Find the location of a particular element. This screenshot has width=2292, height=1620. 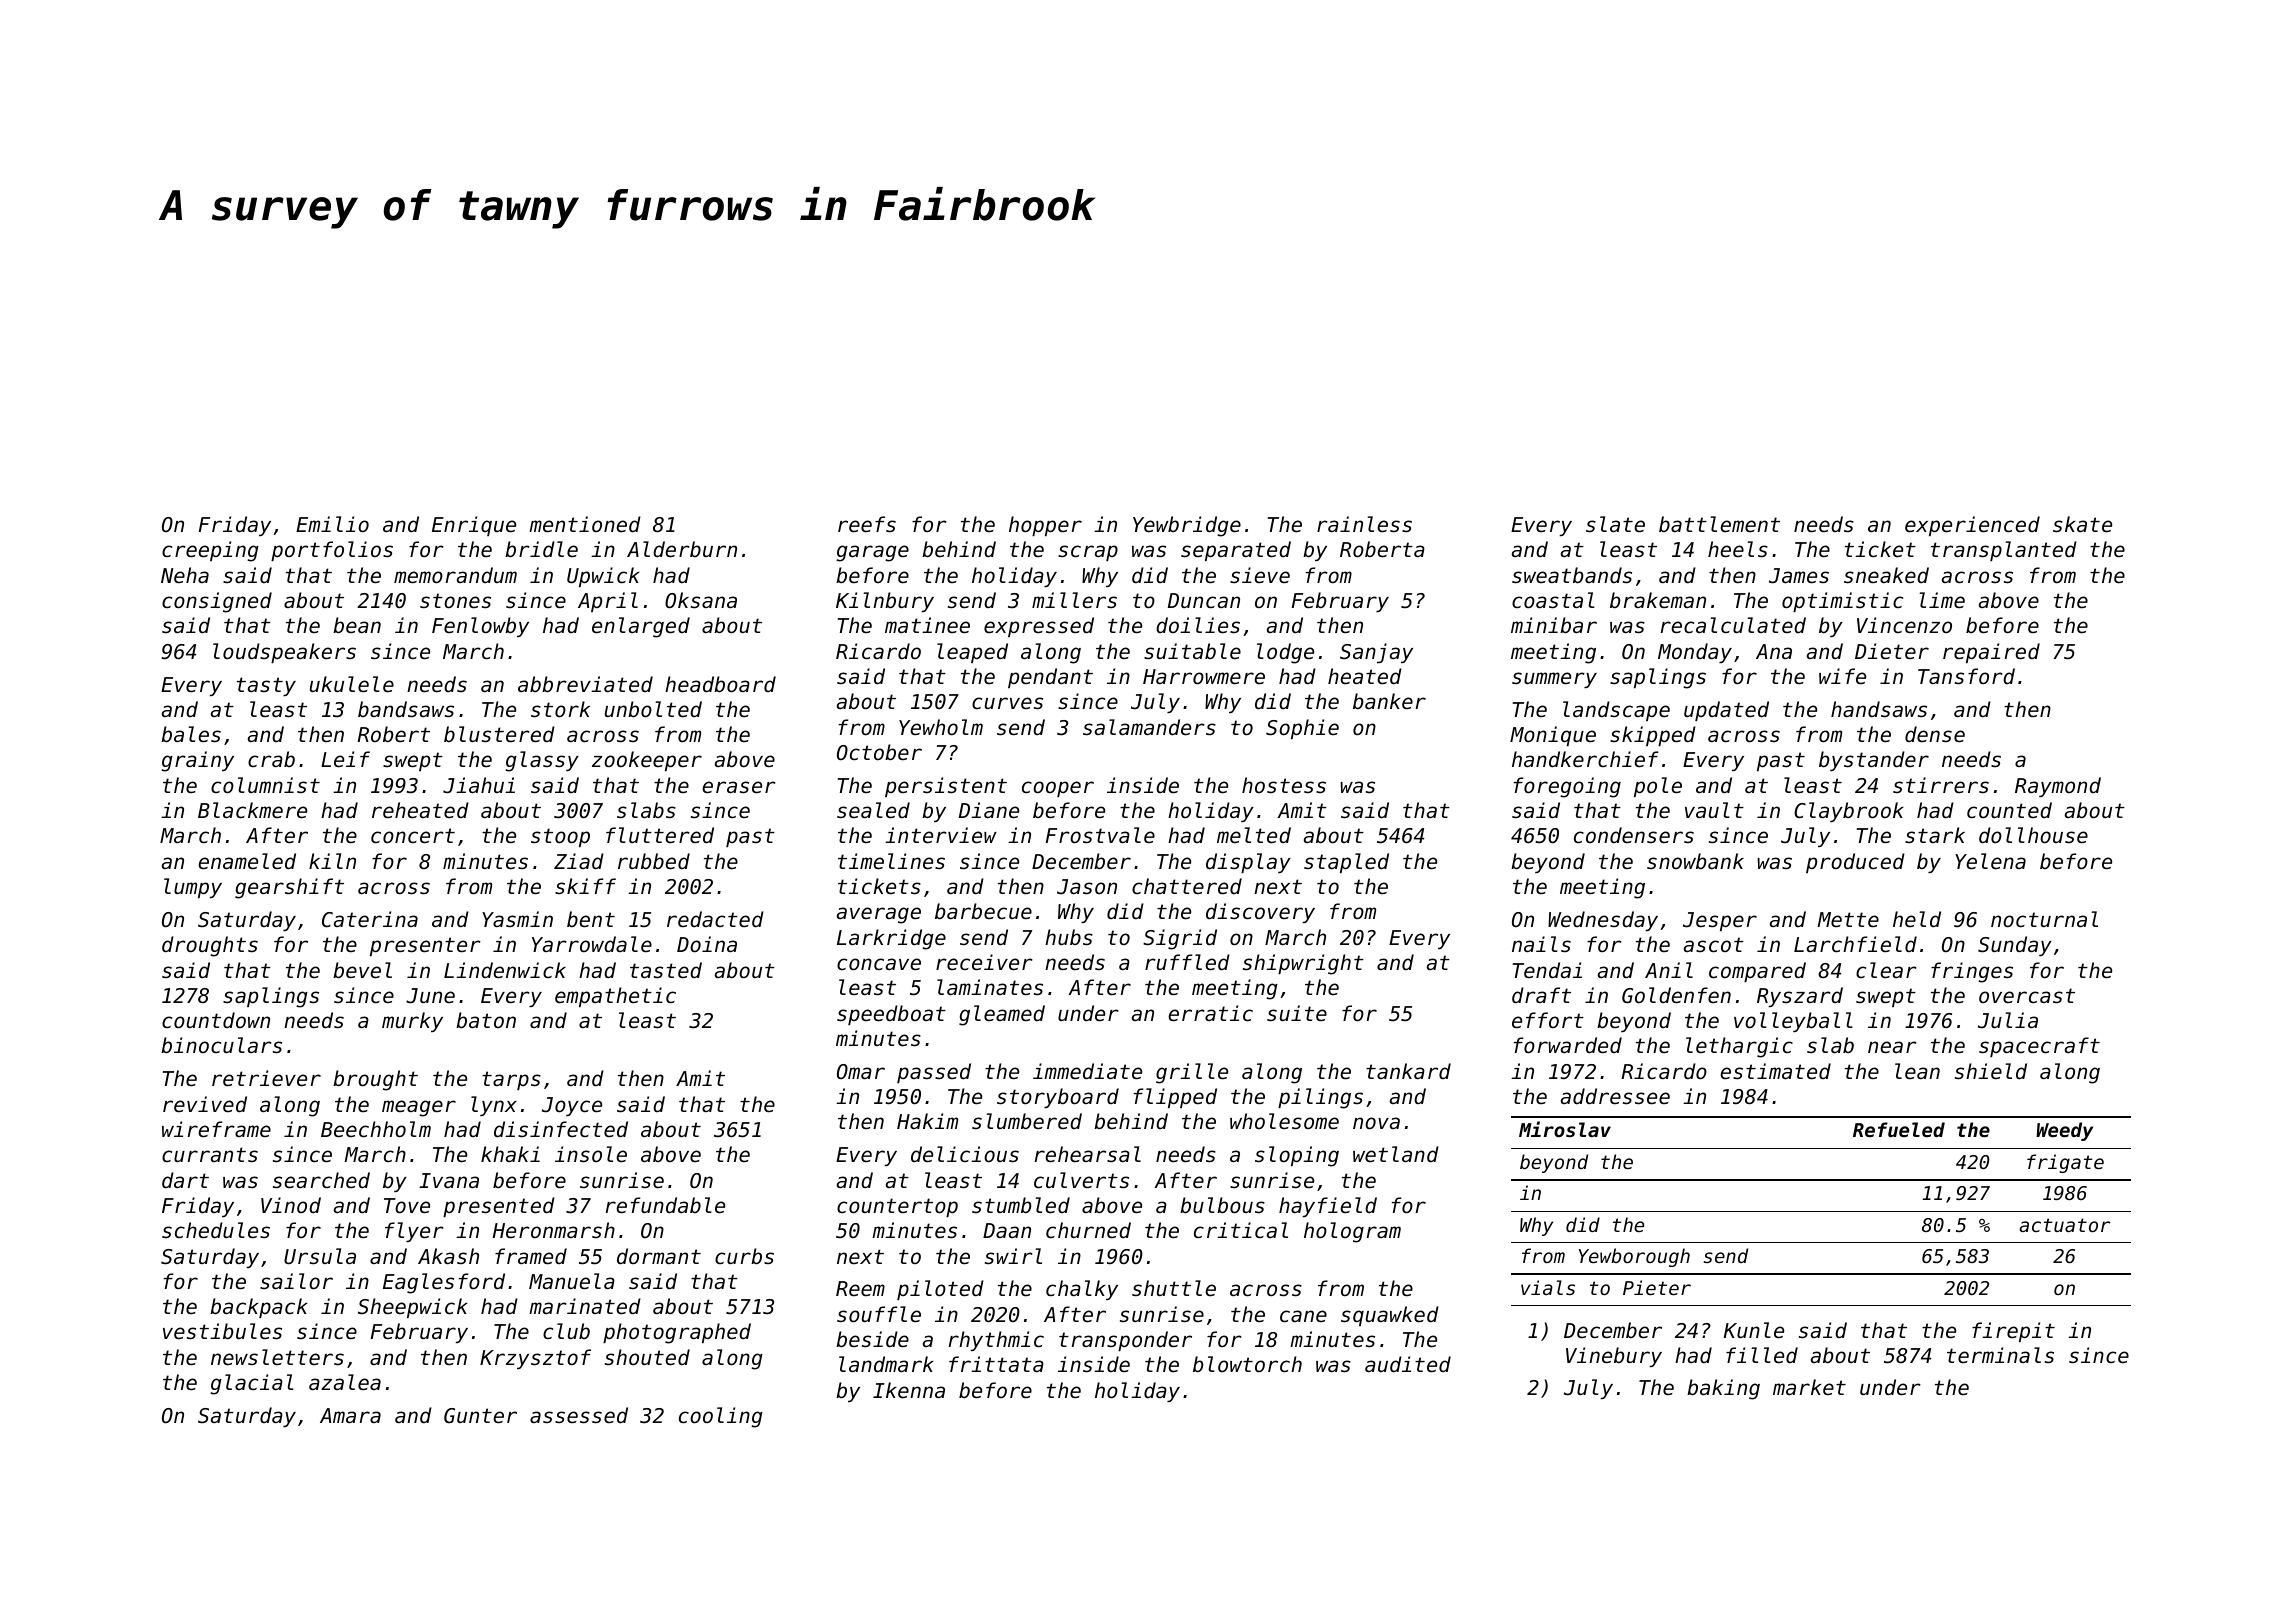

baton is located at coordinates (486, 1020).
